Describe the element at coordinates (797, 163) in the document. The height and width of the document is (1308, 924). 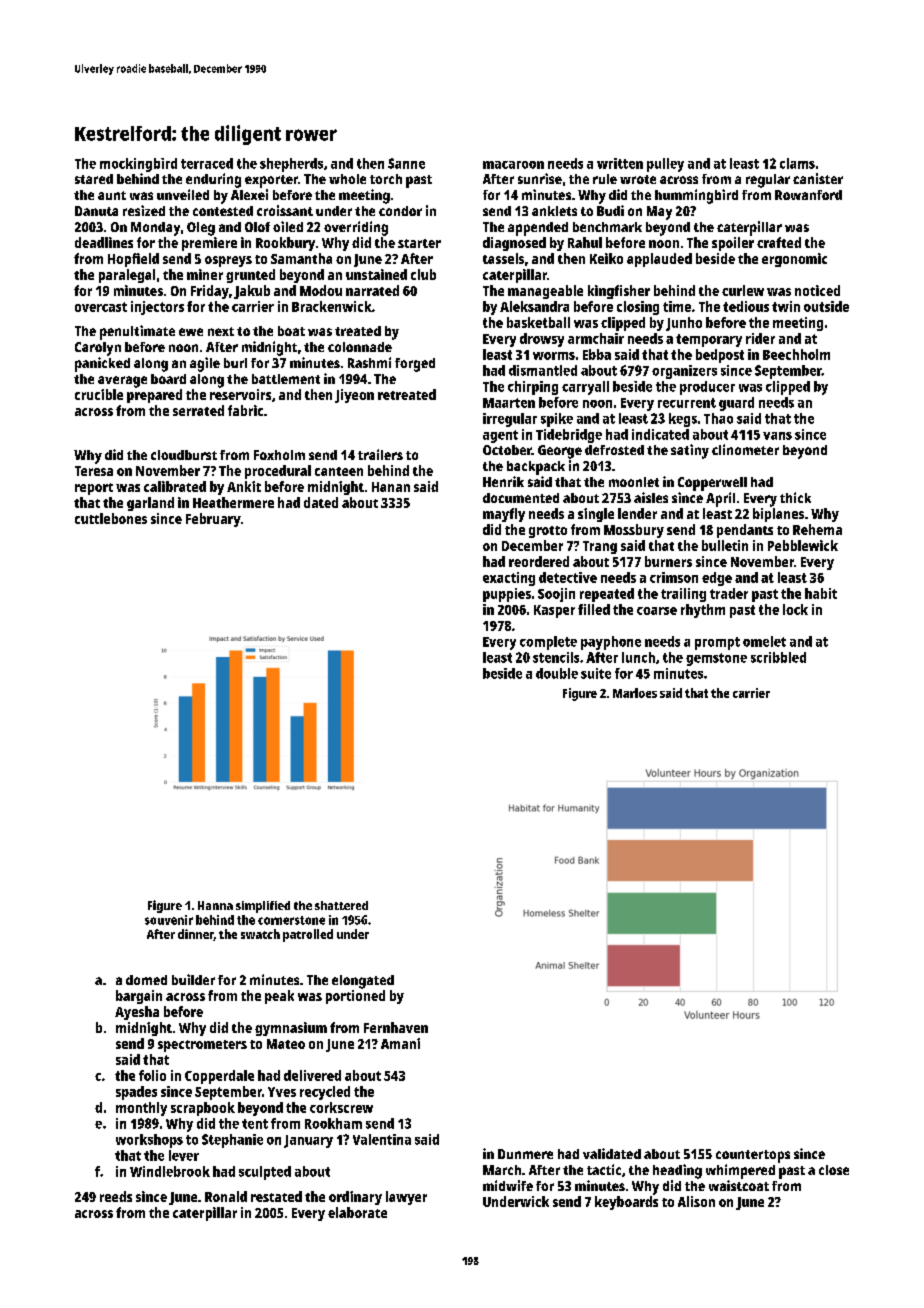
I see `clams` at that location.
